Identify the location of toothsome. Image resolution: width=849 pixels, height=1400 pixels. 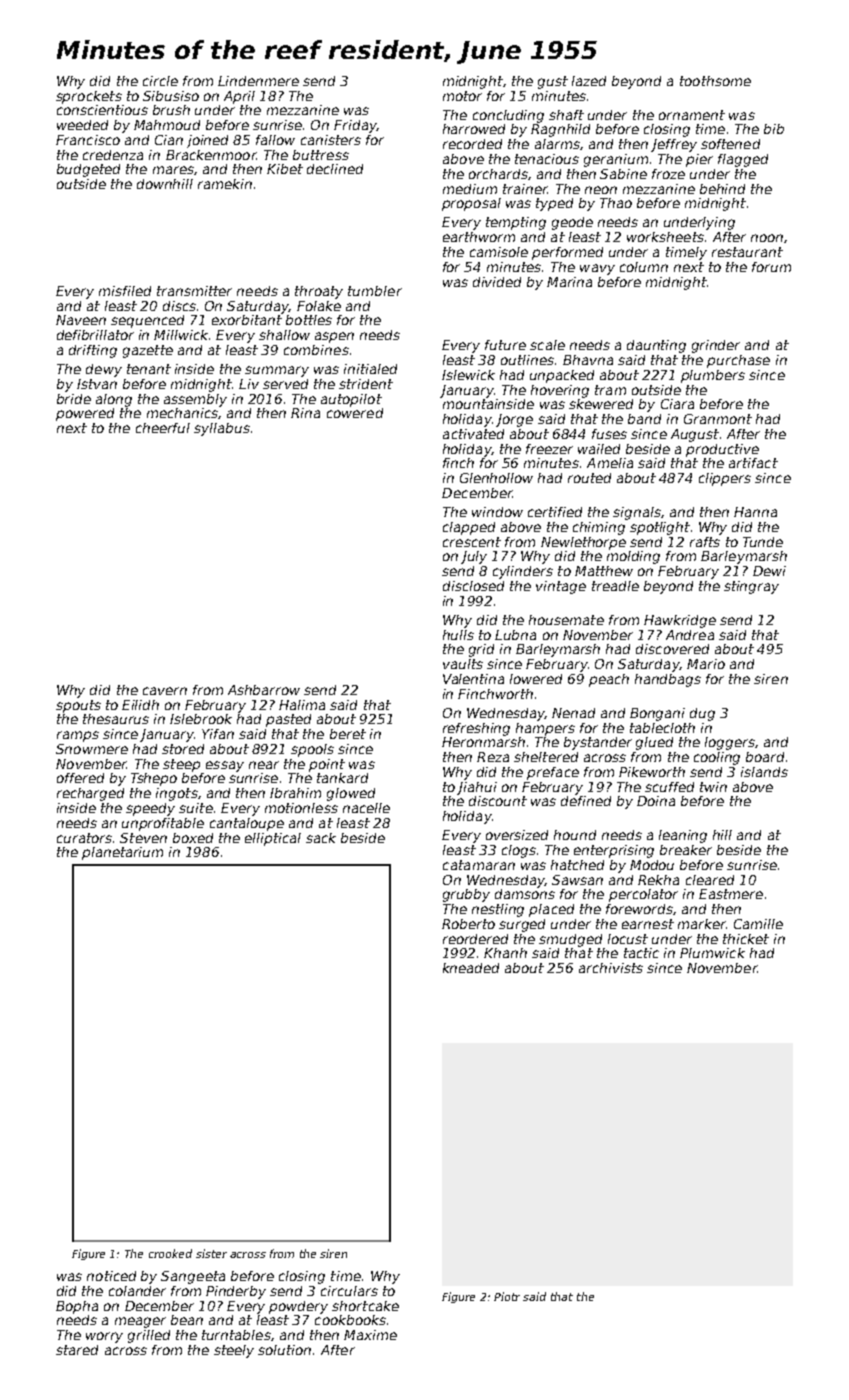
(715, 81).
